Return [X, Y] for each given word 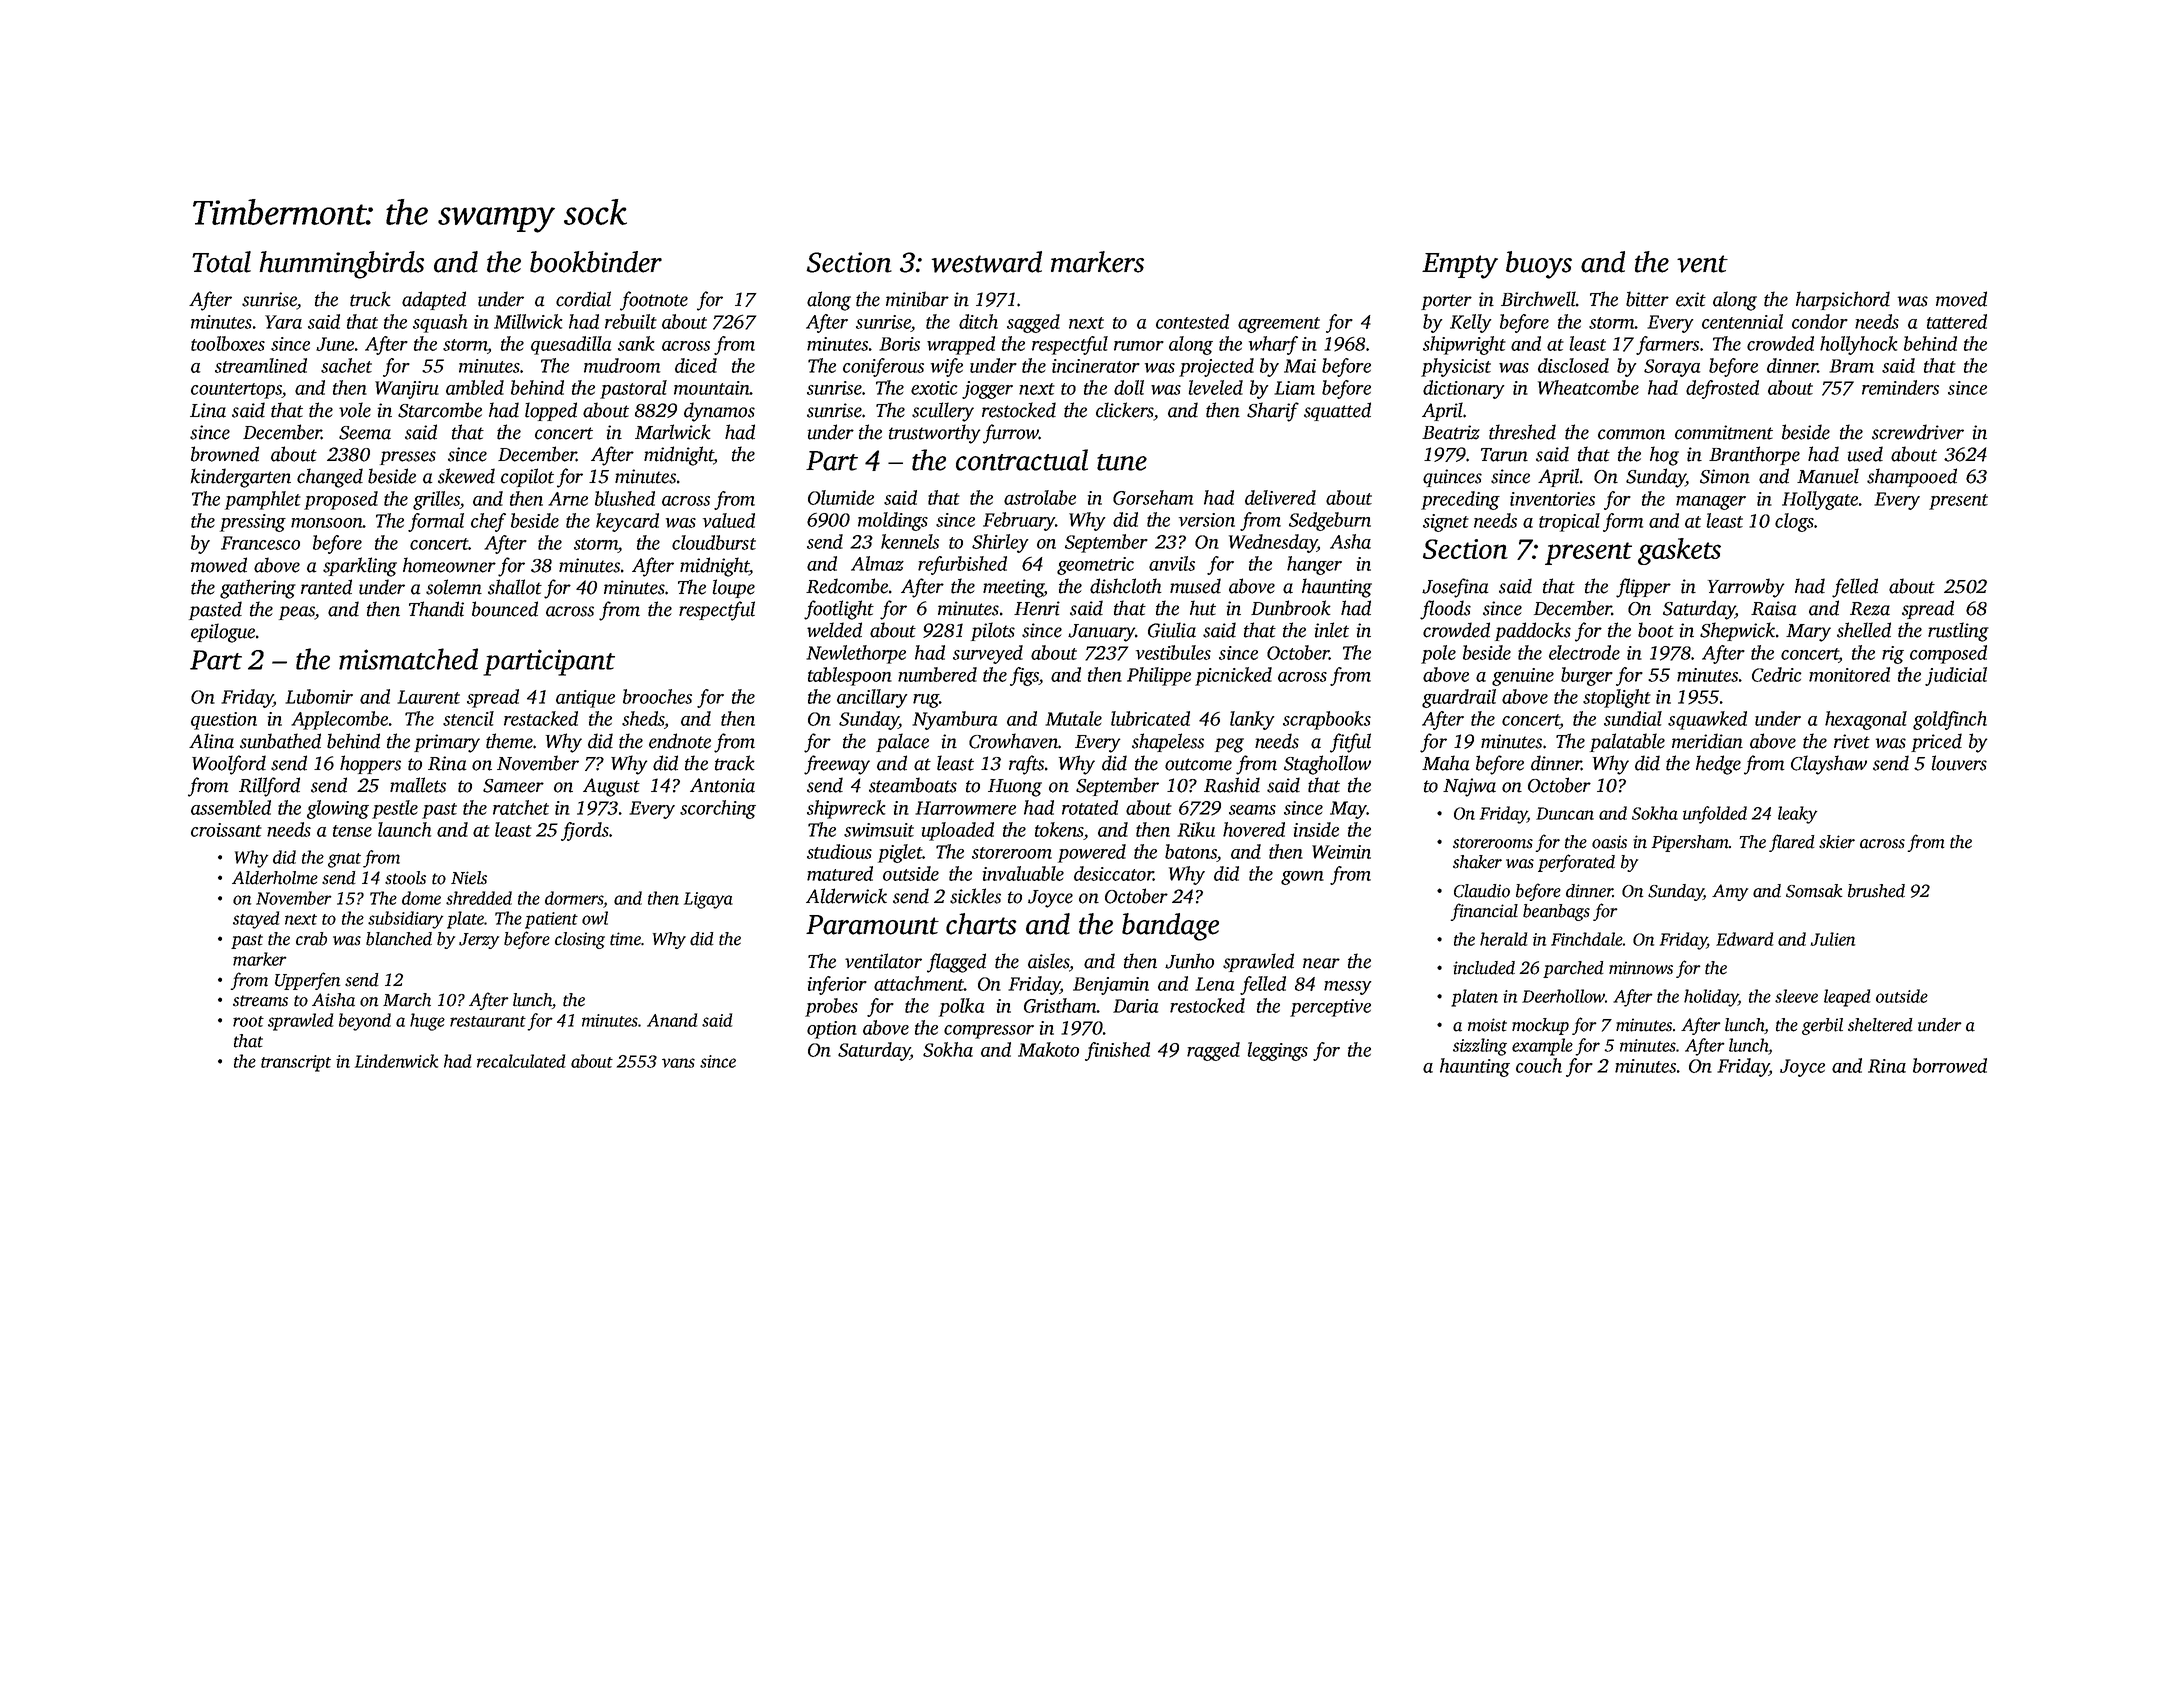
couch [1539, 1065]
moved [1961, 299]
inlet [1332, 630]
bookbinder [596, 262]
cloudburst [714, 542]
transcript [296, 1063]
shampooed [1912, 477]
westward [986, 262]
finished [1117, 1051]
